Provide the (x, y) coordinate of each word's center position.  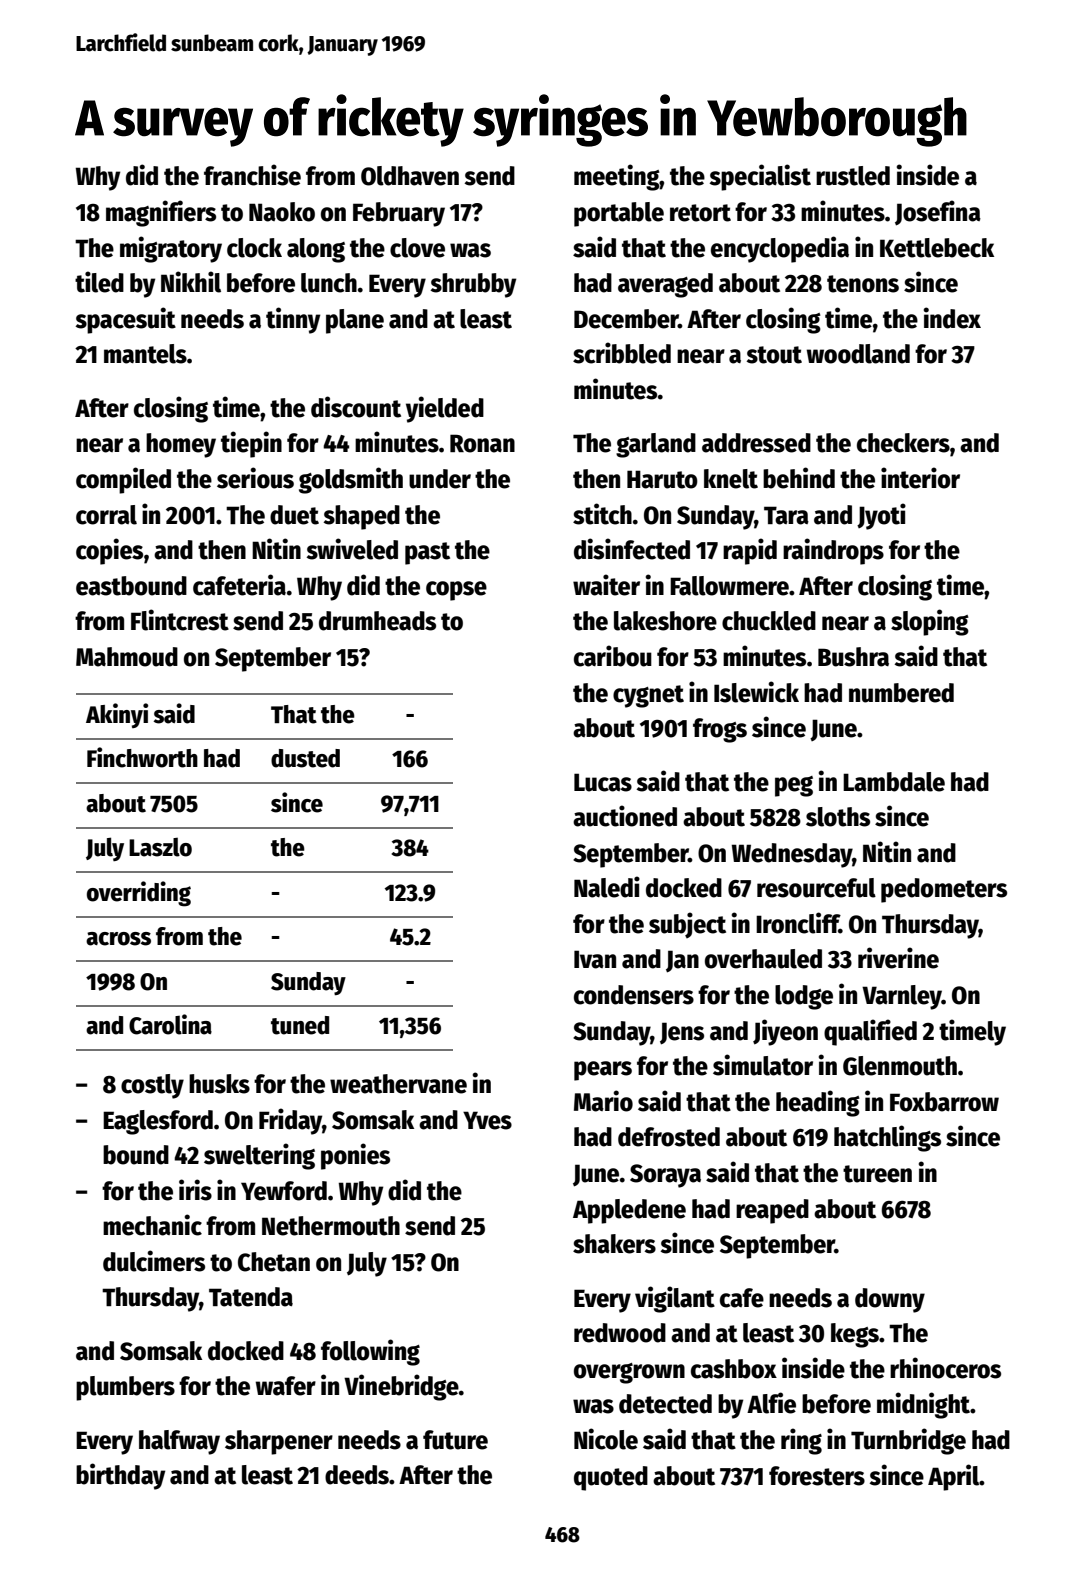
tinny (293, 320)
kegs (855, 1335)
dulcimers (154, 1261)
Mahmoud (127, 657)
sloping (930, 622)
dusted (305, 758)
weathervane (398, 1084)
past (427, 553)
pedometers (944, 890)
